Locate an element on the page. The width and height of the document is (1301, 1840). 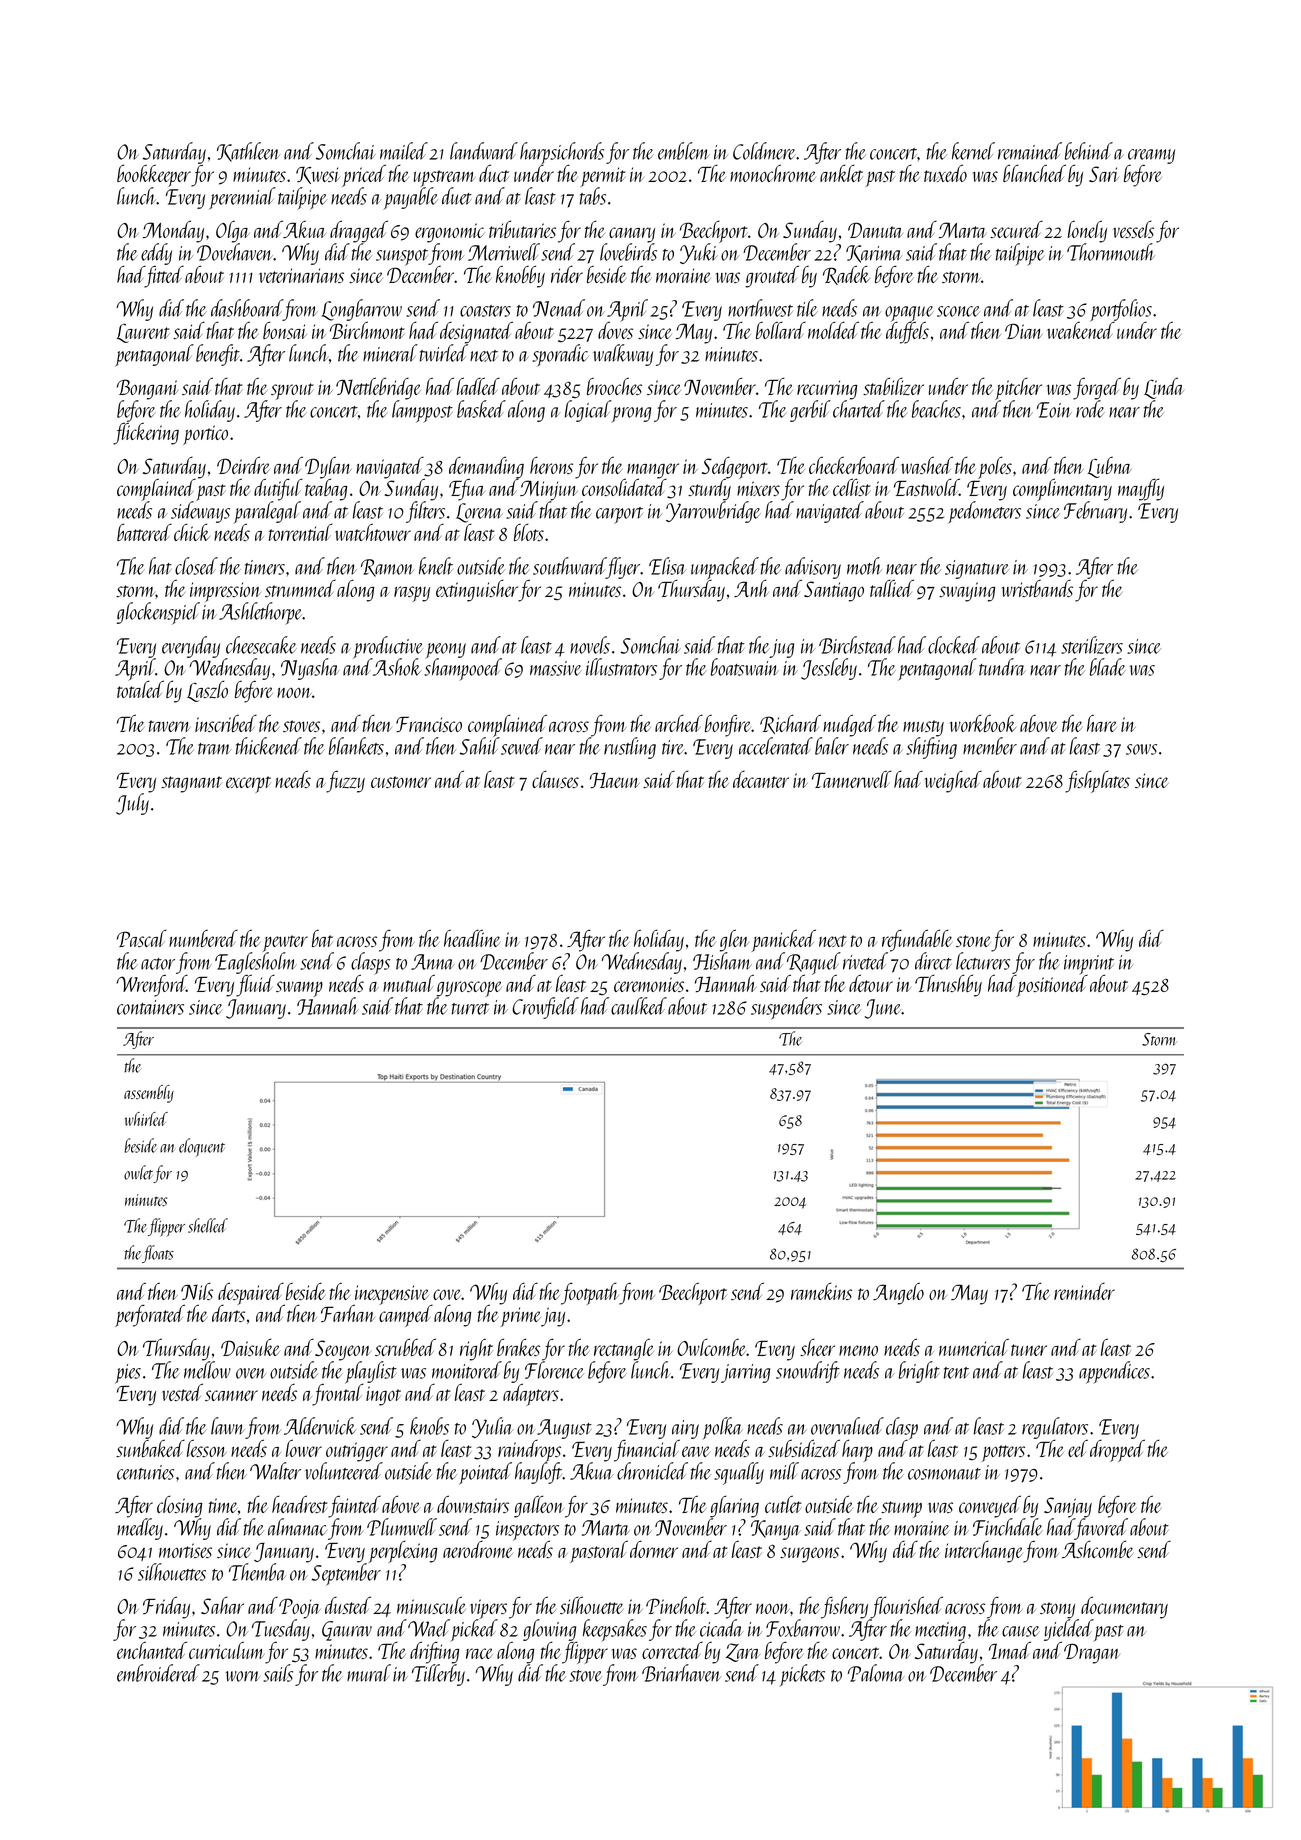
sterilizers is located at coordinates (1092, 645).
